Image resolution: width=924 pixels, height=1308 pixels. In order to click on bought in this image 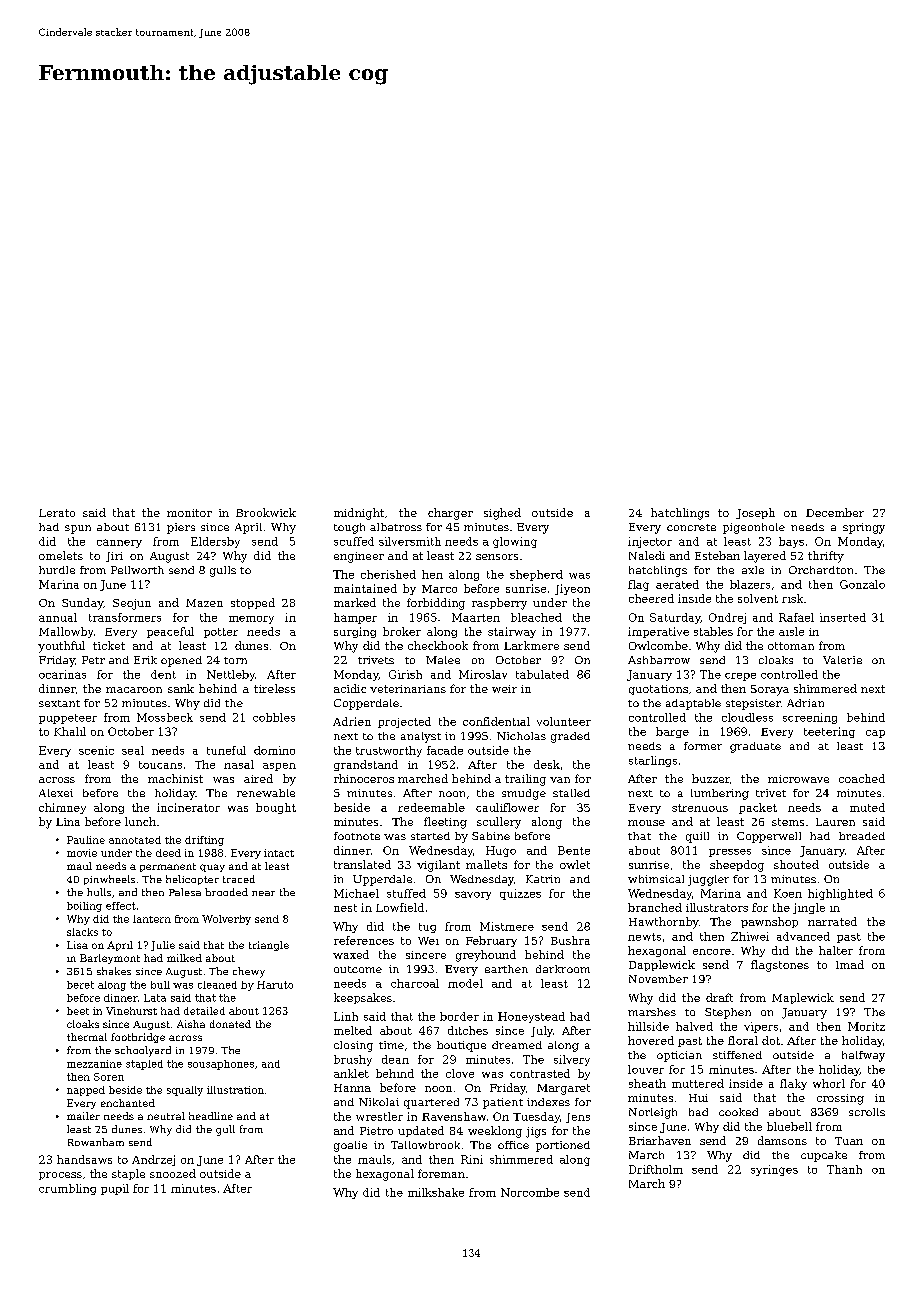, I will do `click(276, 808)`.
